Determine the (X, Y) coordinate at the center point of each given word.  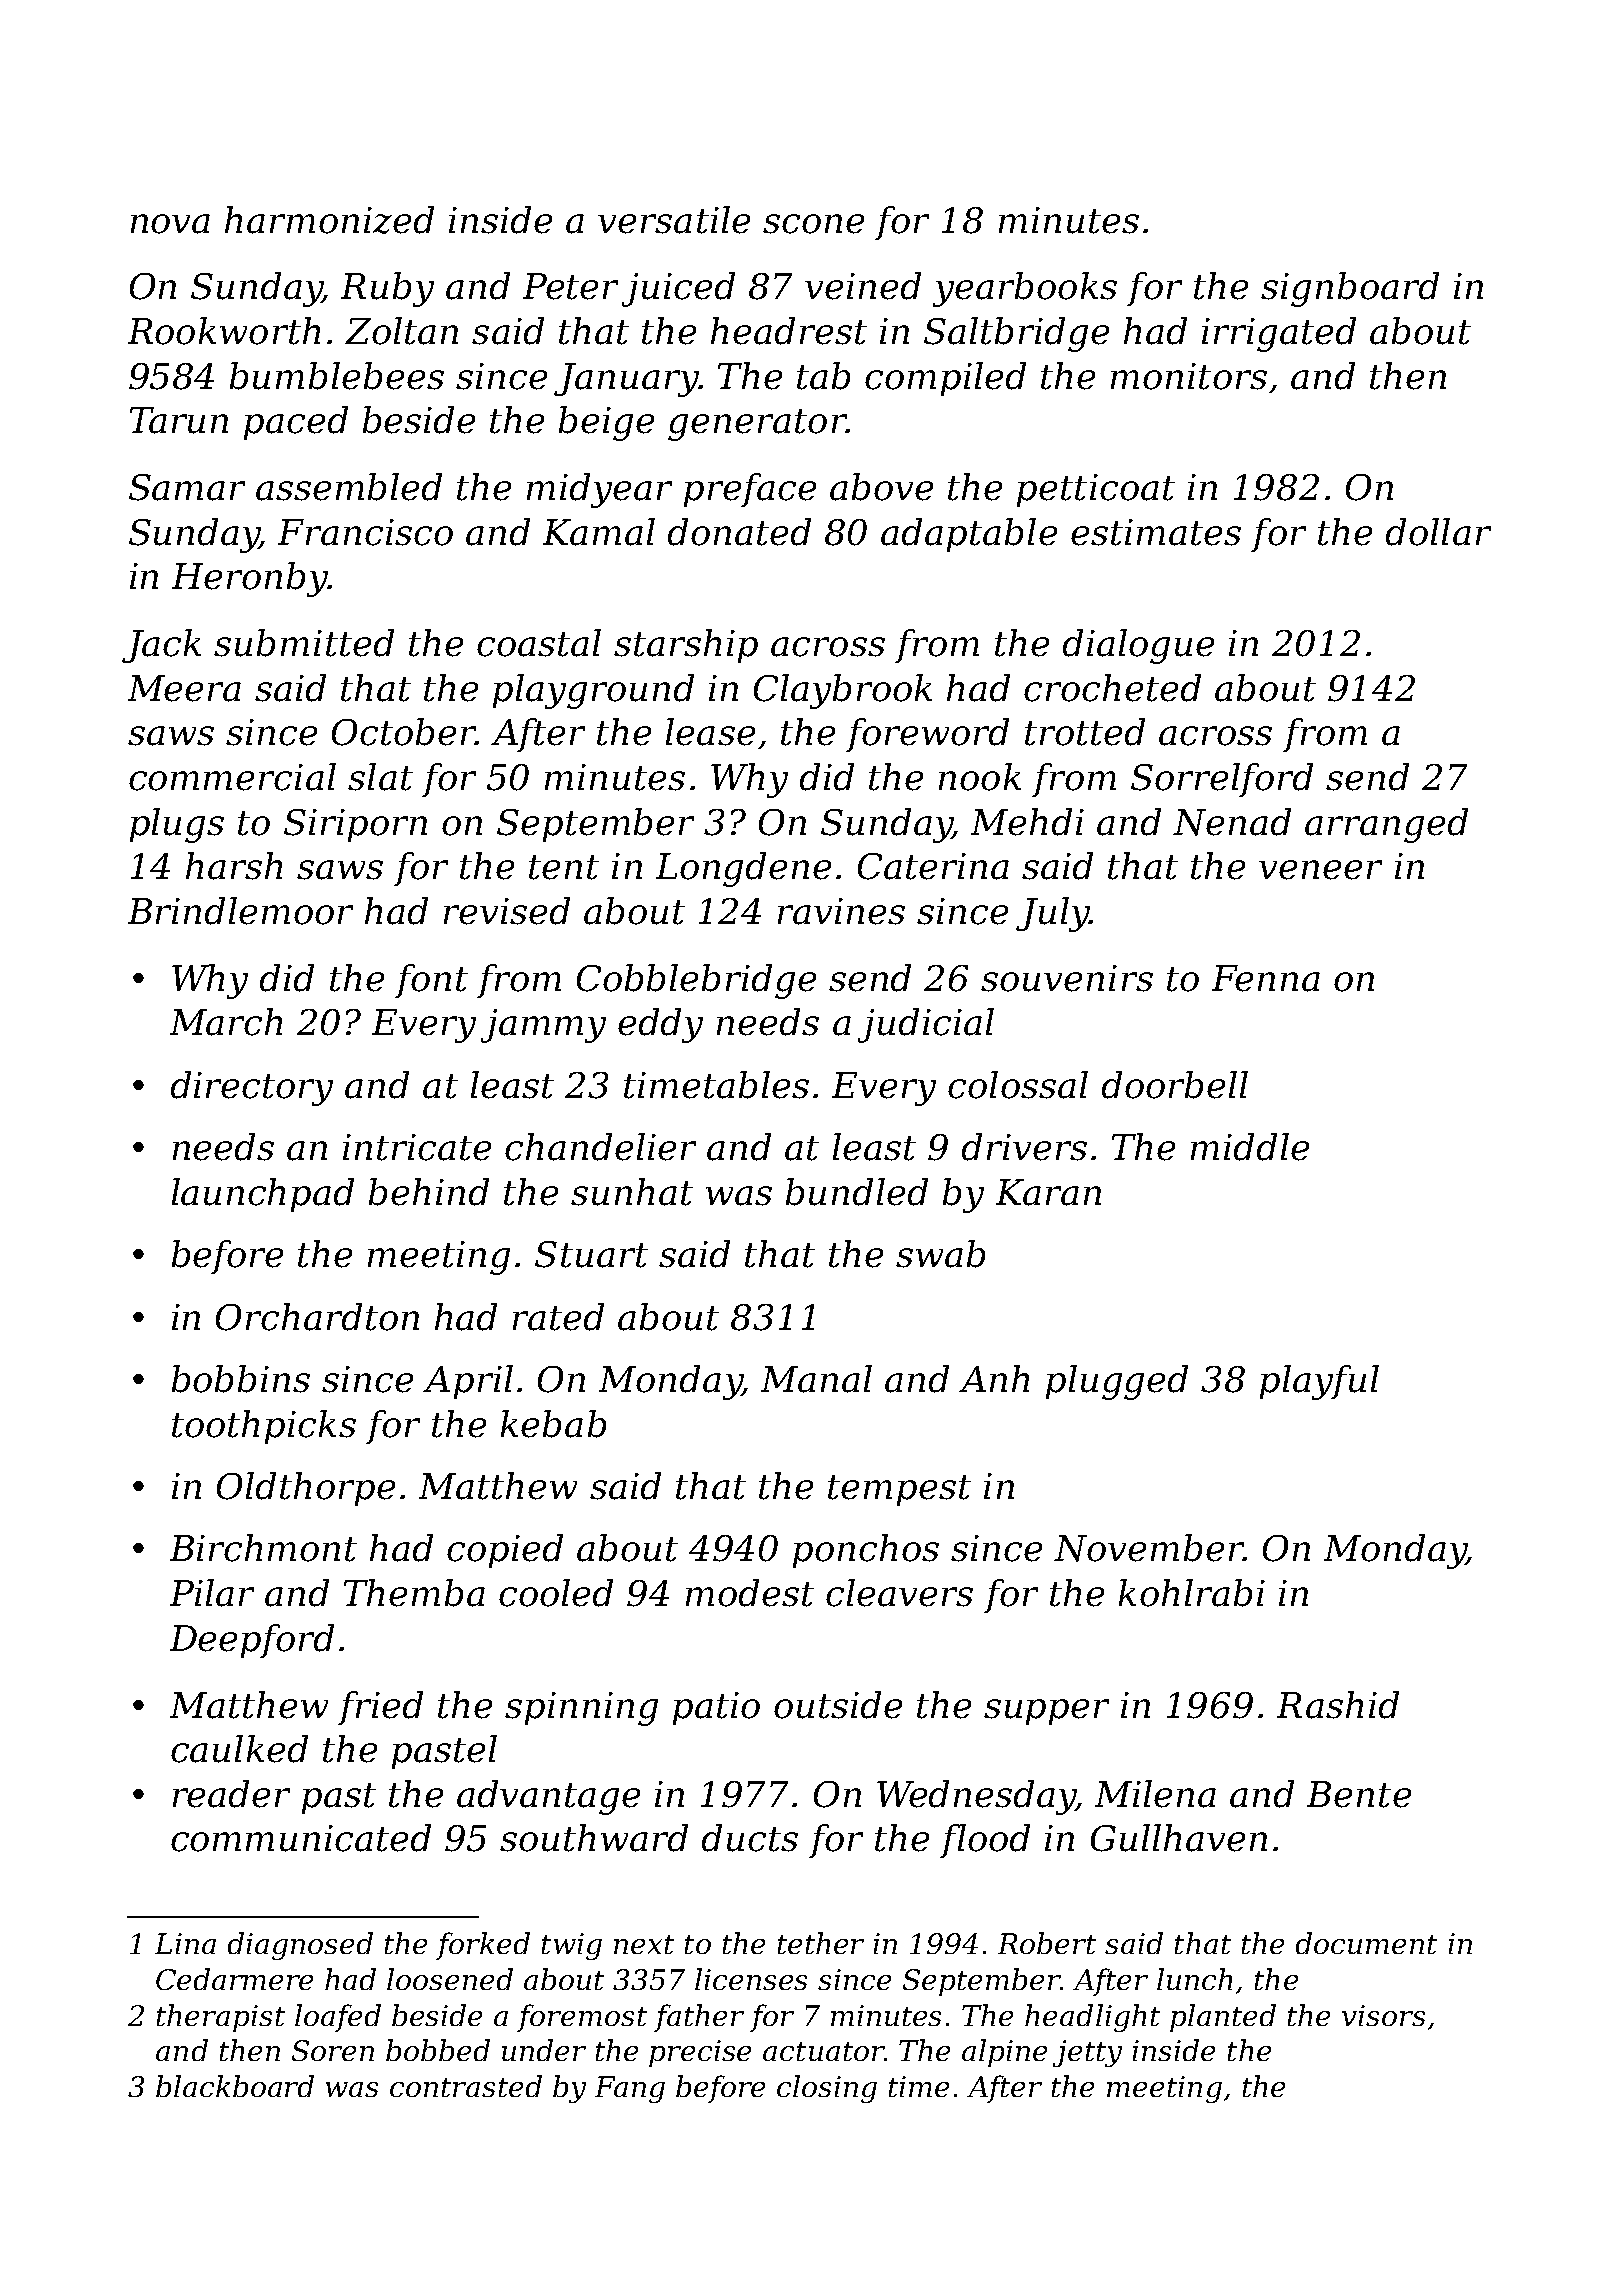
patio (716, 1708)
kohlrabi (1192, 1593)
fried (380, 1708)
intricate (417, 1147)
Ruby (387, 289)
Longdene (743, 869)
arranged (1386, 825)
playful (1319, 1382)
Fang (630, 2089)
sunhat (632, 1192)
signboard (1350, 289)
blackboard (235, 2086)
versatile (674, 220)
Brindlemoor (240, 911)
